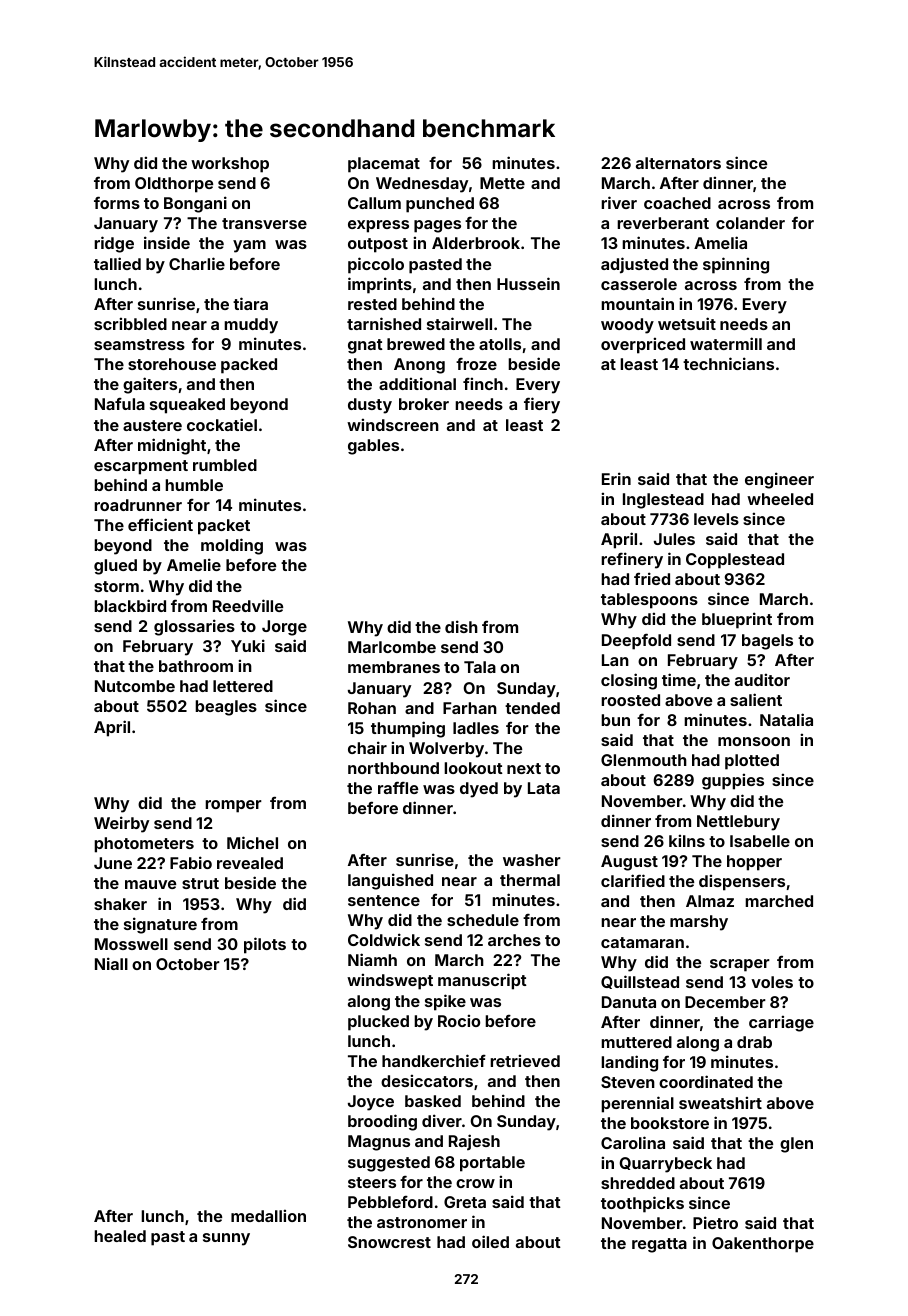 The width and height of the screenshot is (908, 1316). Describe the element at coordinates (230, 165) in the screenshot. I see `workshop` at that location.
